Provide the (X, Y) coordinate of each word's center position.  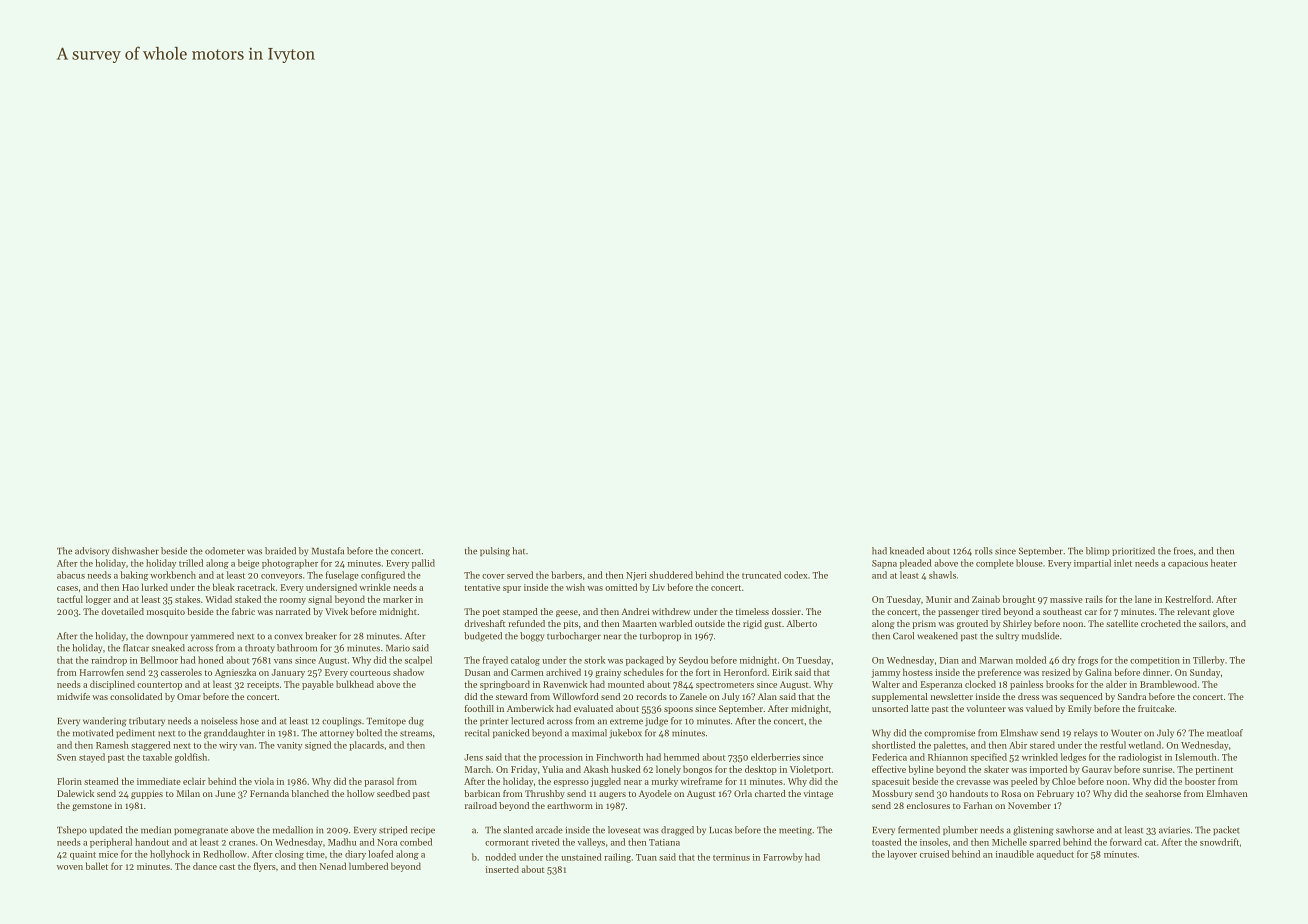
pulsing (495, 552)
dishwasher (135, 551)
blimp (1098, 551)
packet (1226, 830)
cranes (242, 843)
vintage (818, 794)
